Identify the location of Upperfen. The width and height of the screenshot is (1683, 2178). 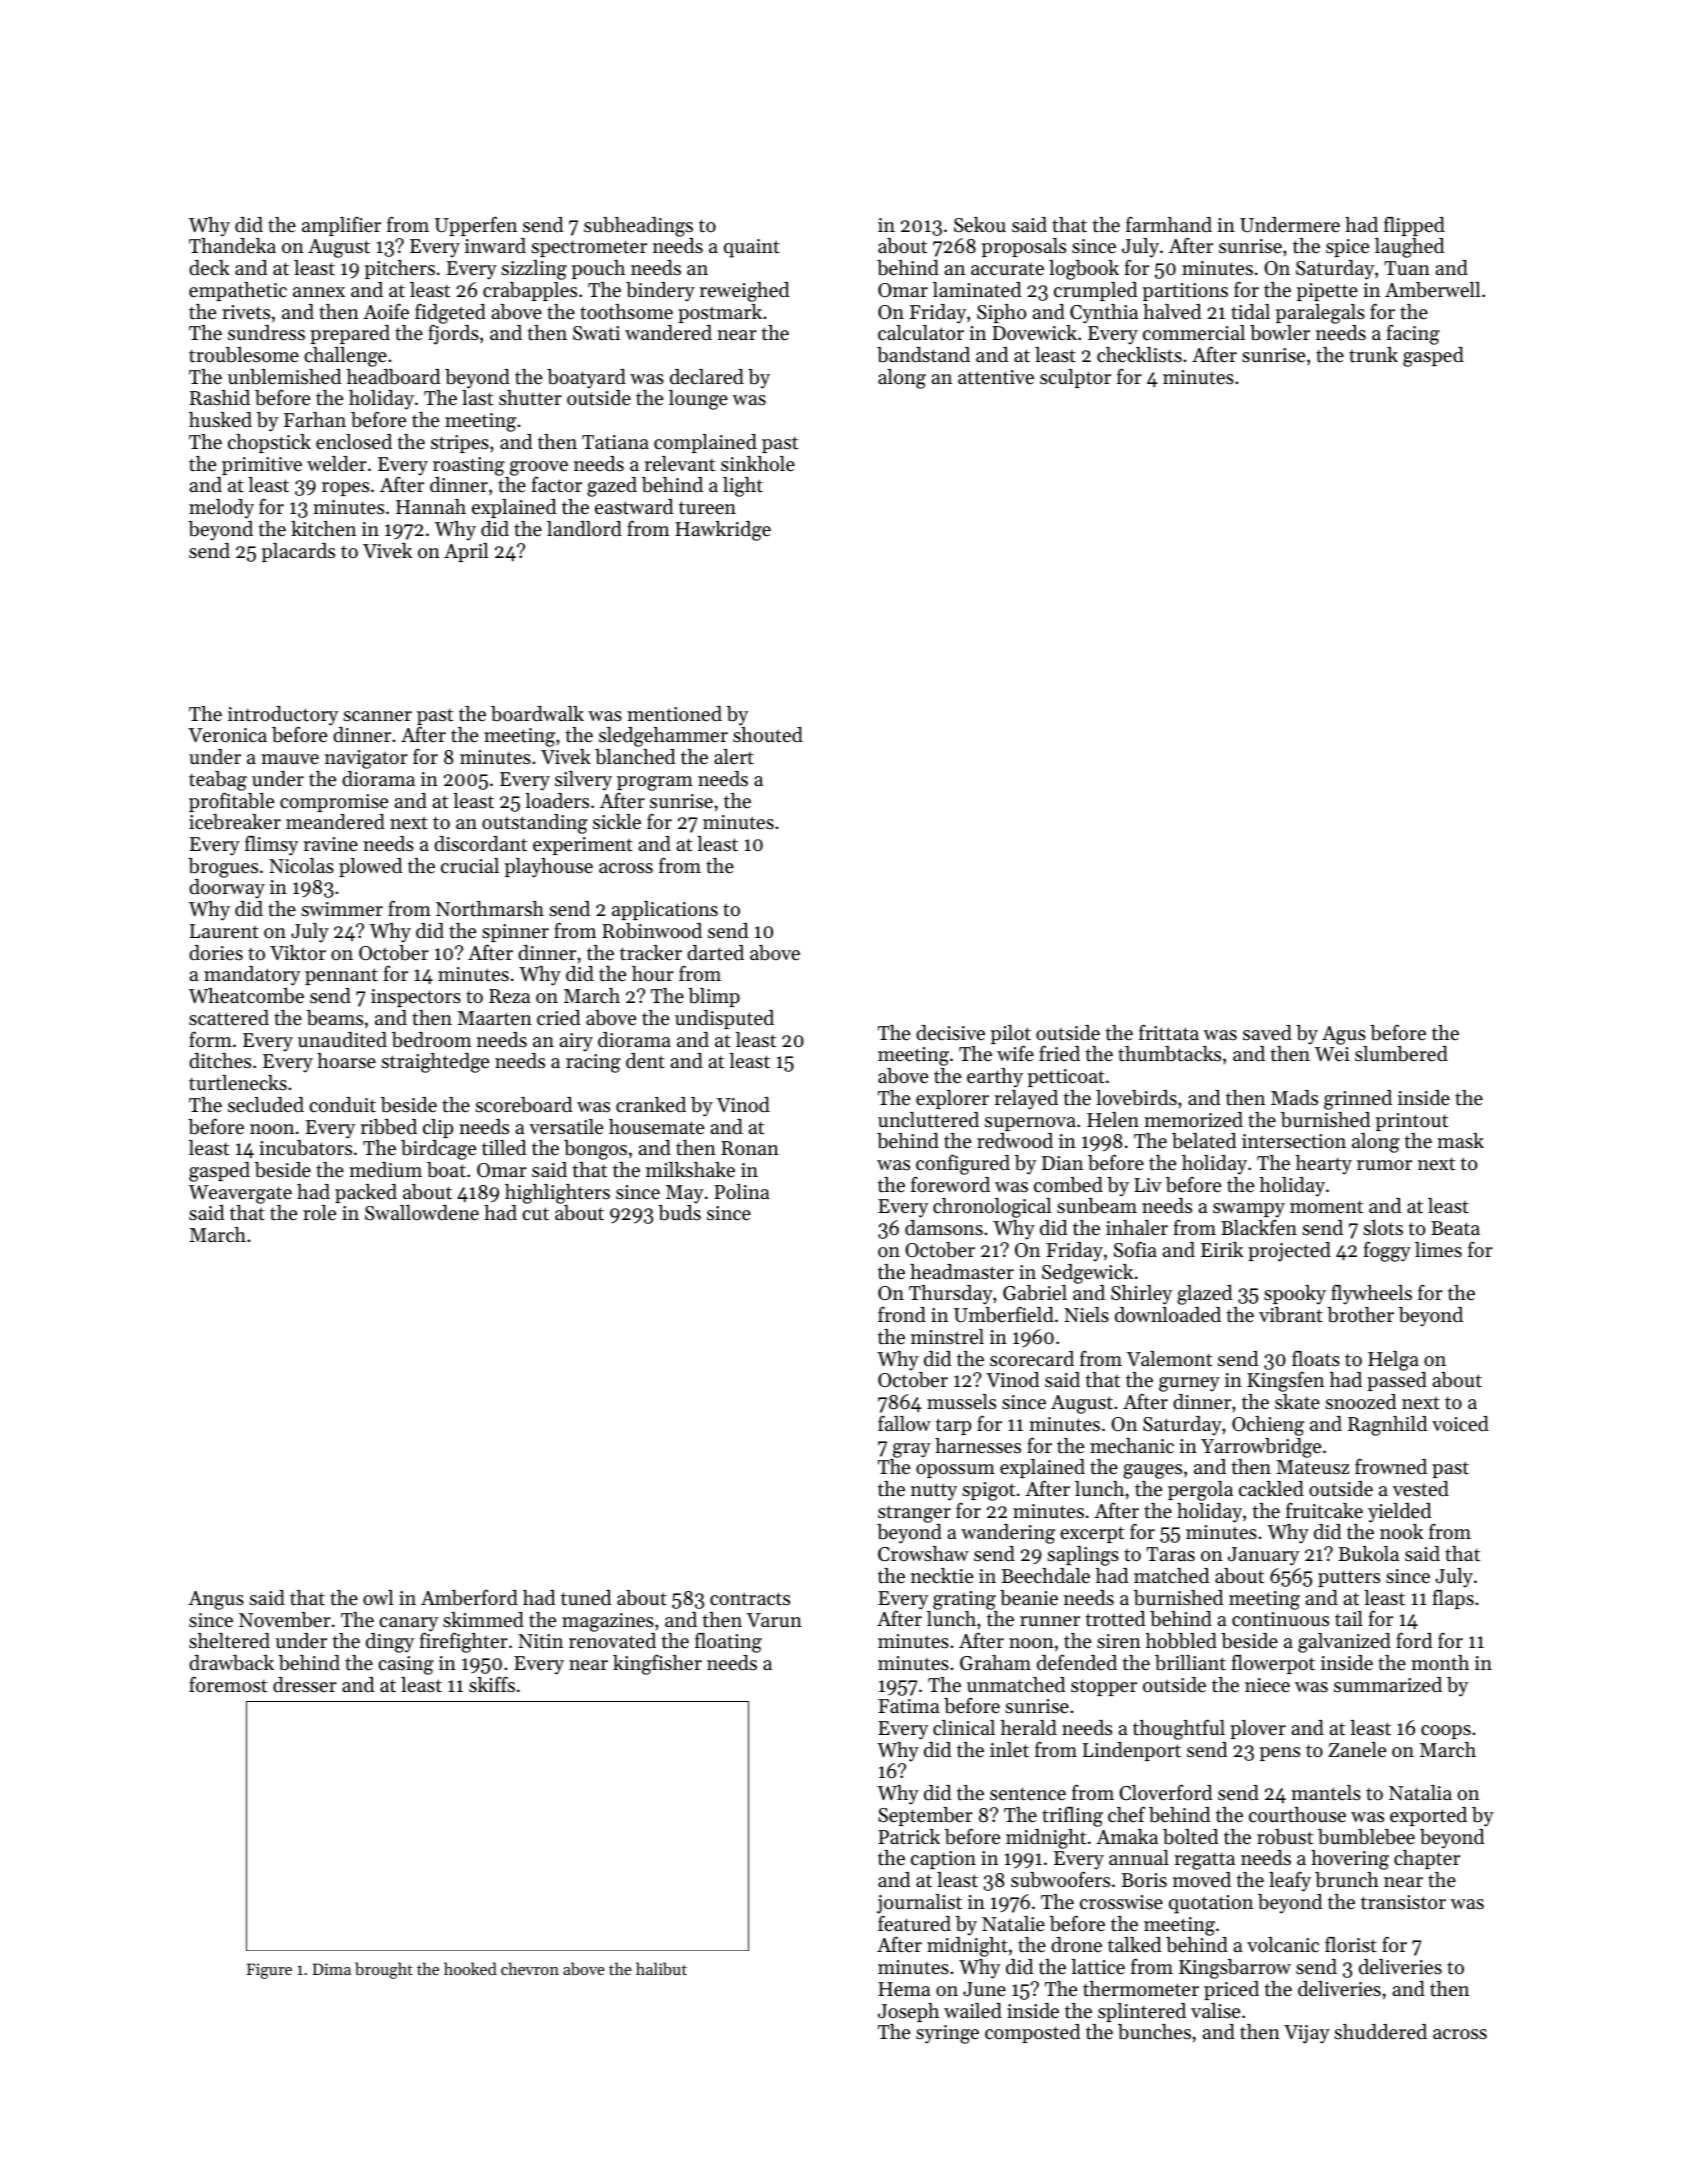
(476, 226).
